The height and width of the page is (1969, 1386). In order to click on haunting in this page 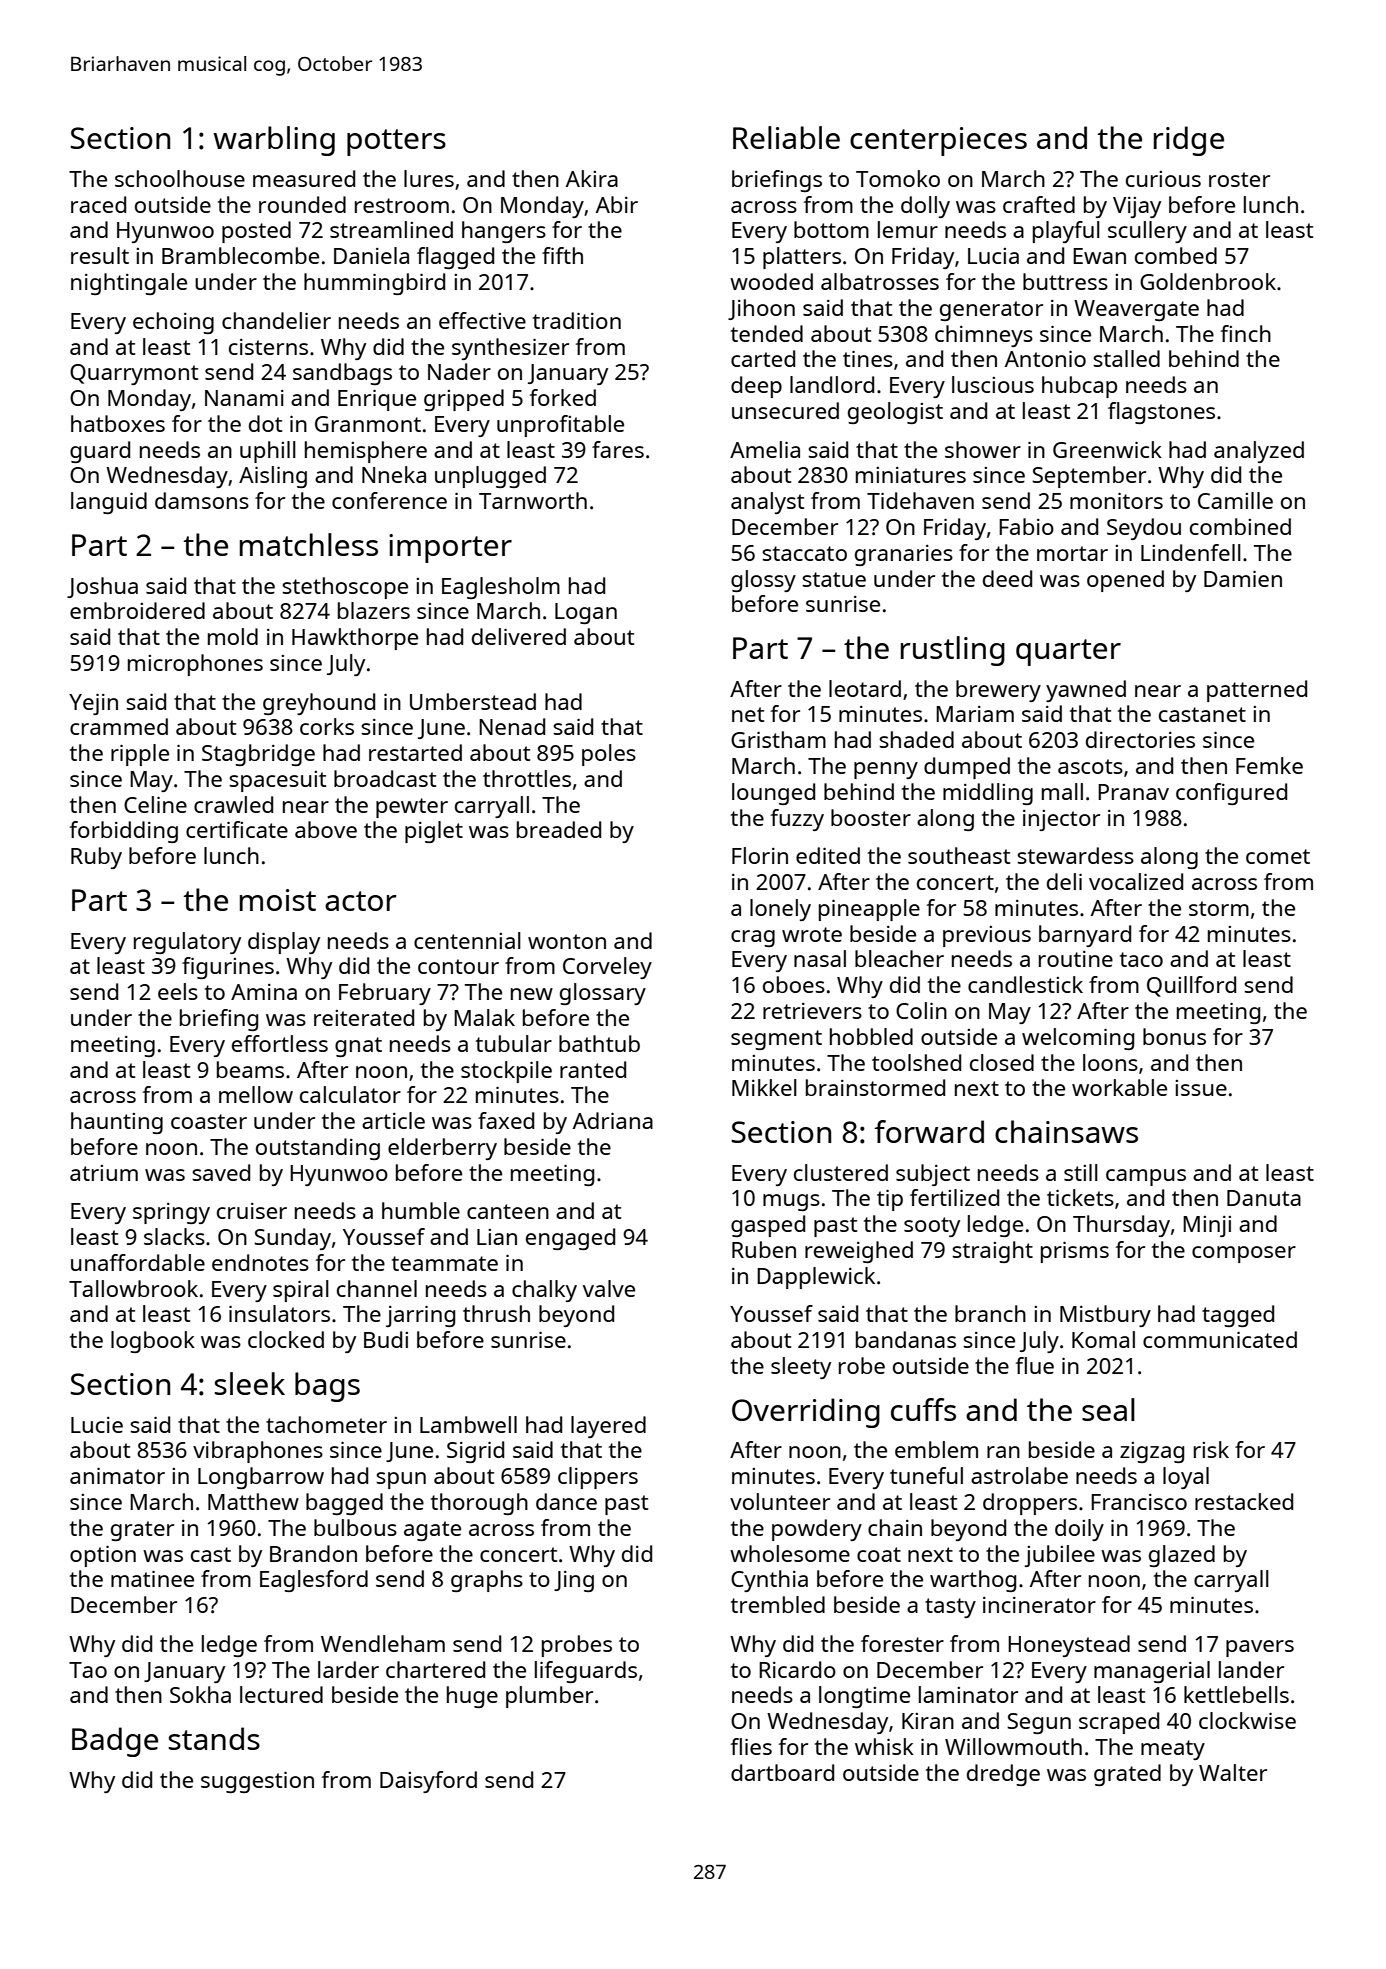, I will do `click(117, 1123)`.
